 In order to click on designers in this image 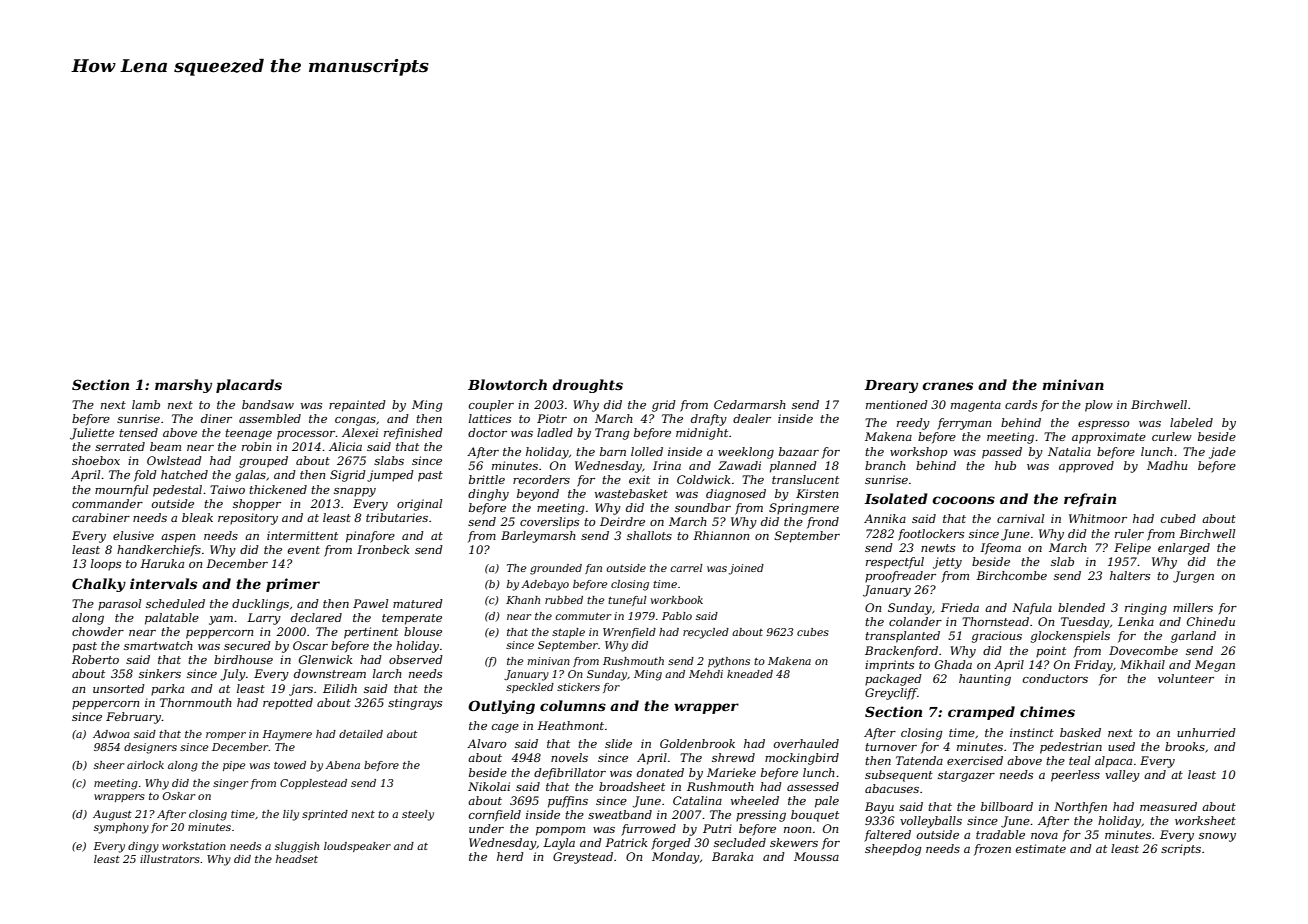, I will do `click(150, 748)`.
